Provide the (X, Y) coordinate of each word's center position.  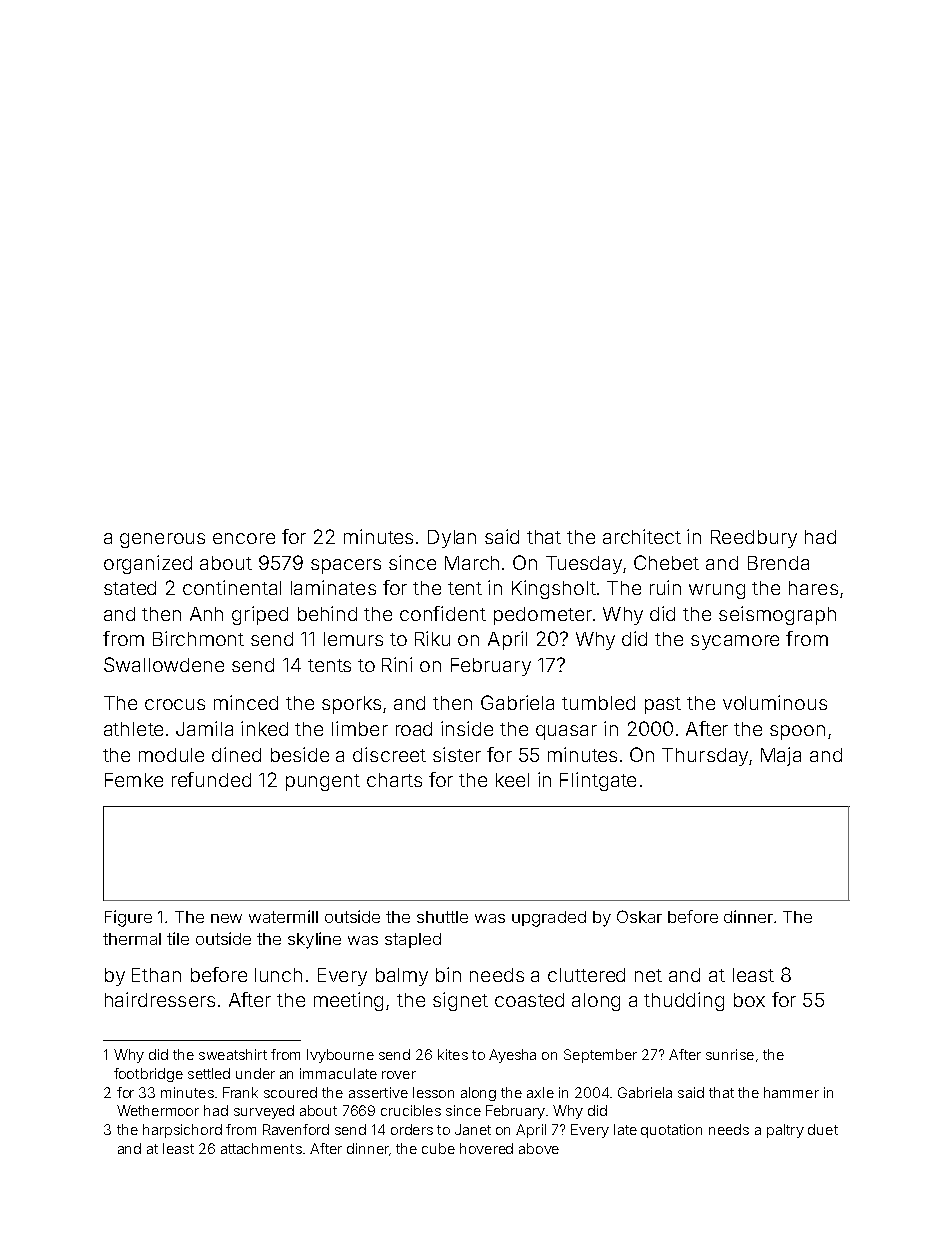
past (663, 705)
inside (467, 728)
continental (232, 587)
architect (642, 536)
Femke (134, 780)
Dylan (452, 539)
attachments (261, 1148)
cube (438, 1148)
